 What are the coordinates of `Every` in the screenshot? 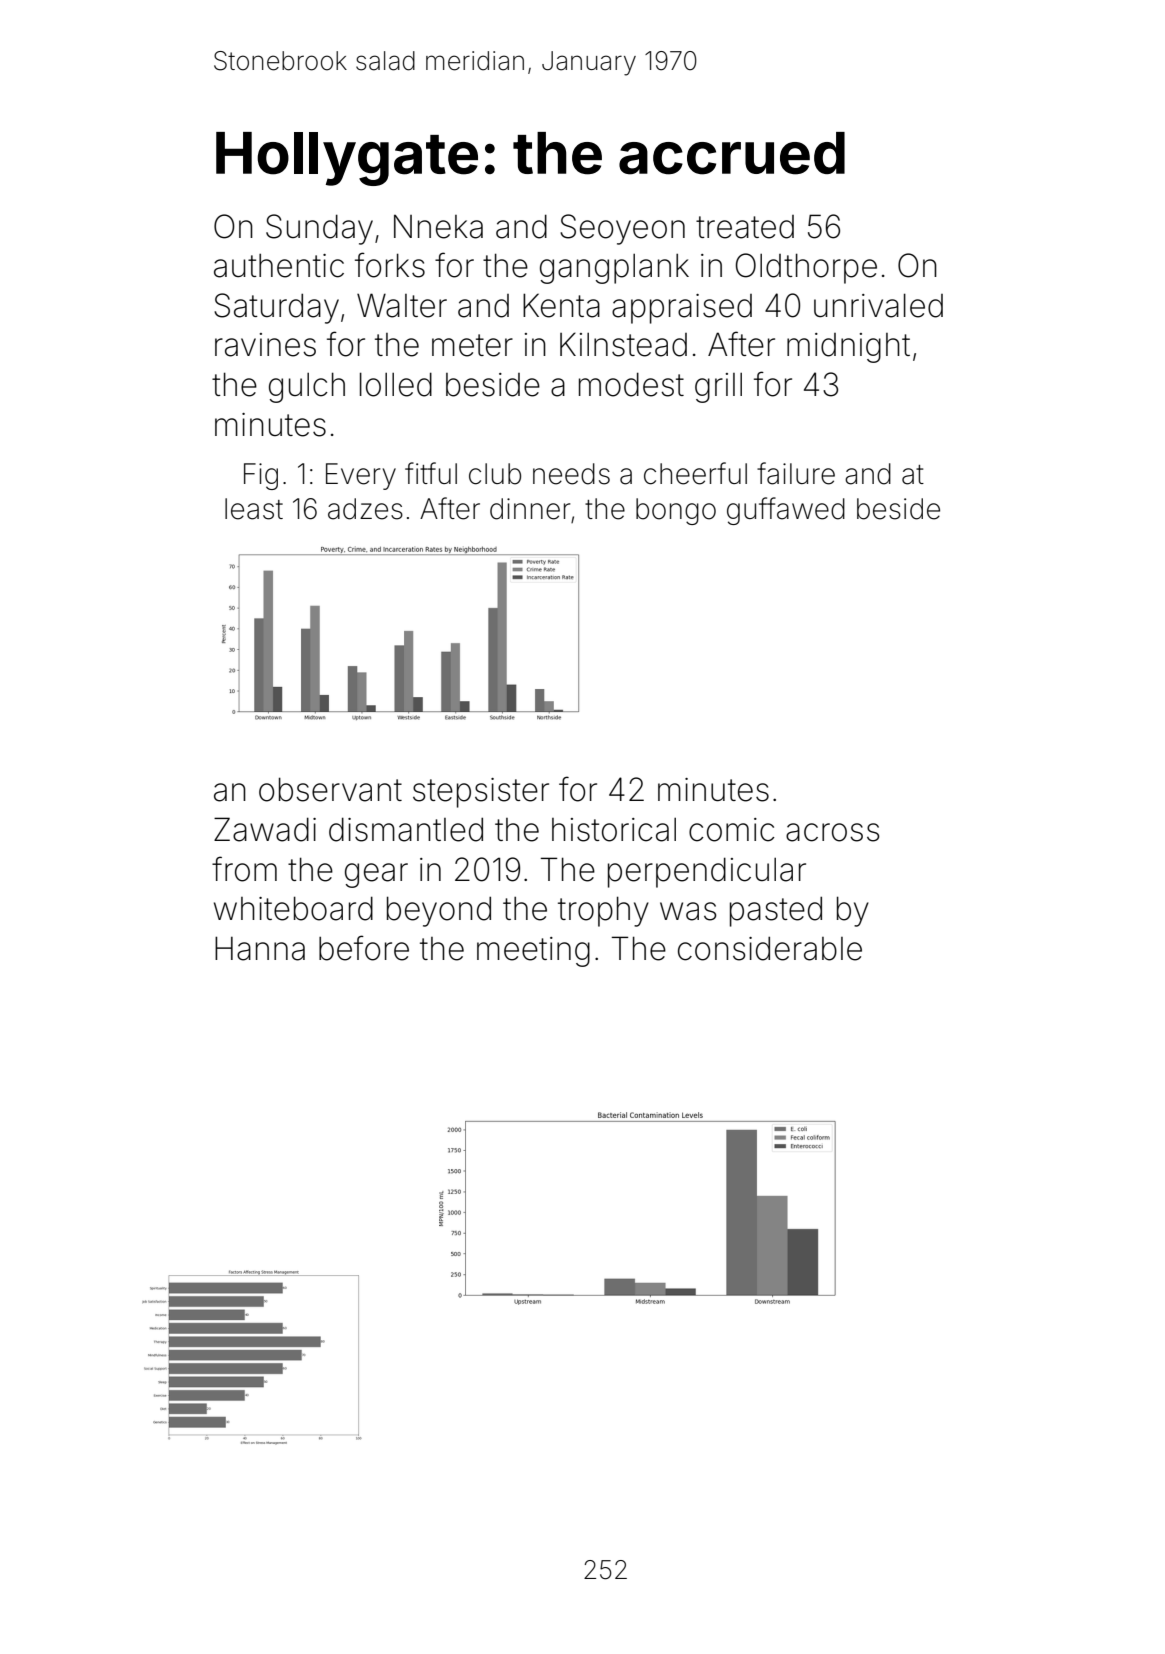 It's located at (361, 476).
